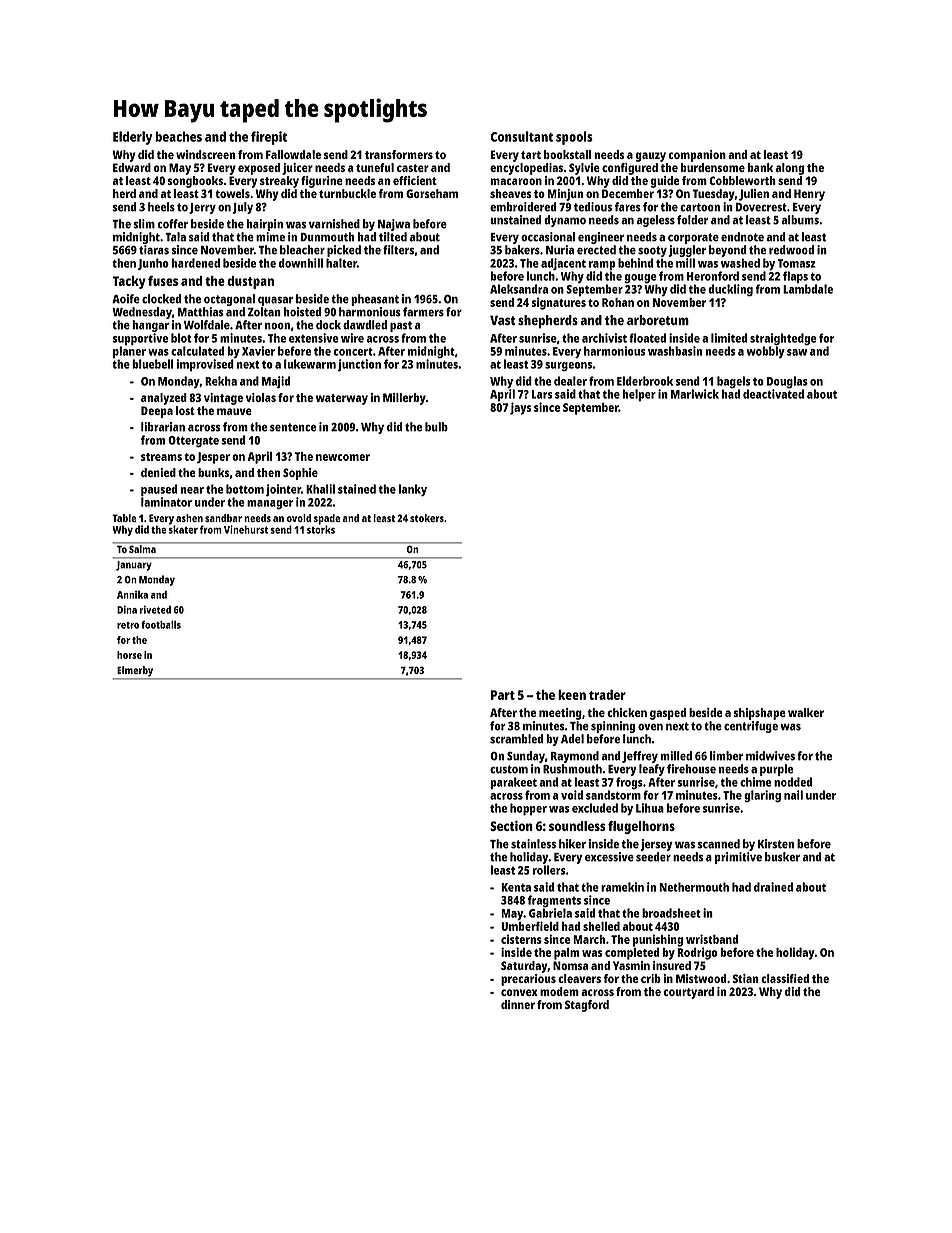  Describe the element at coordinates (127, 609) in the document. I see `Dina` at that location.
